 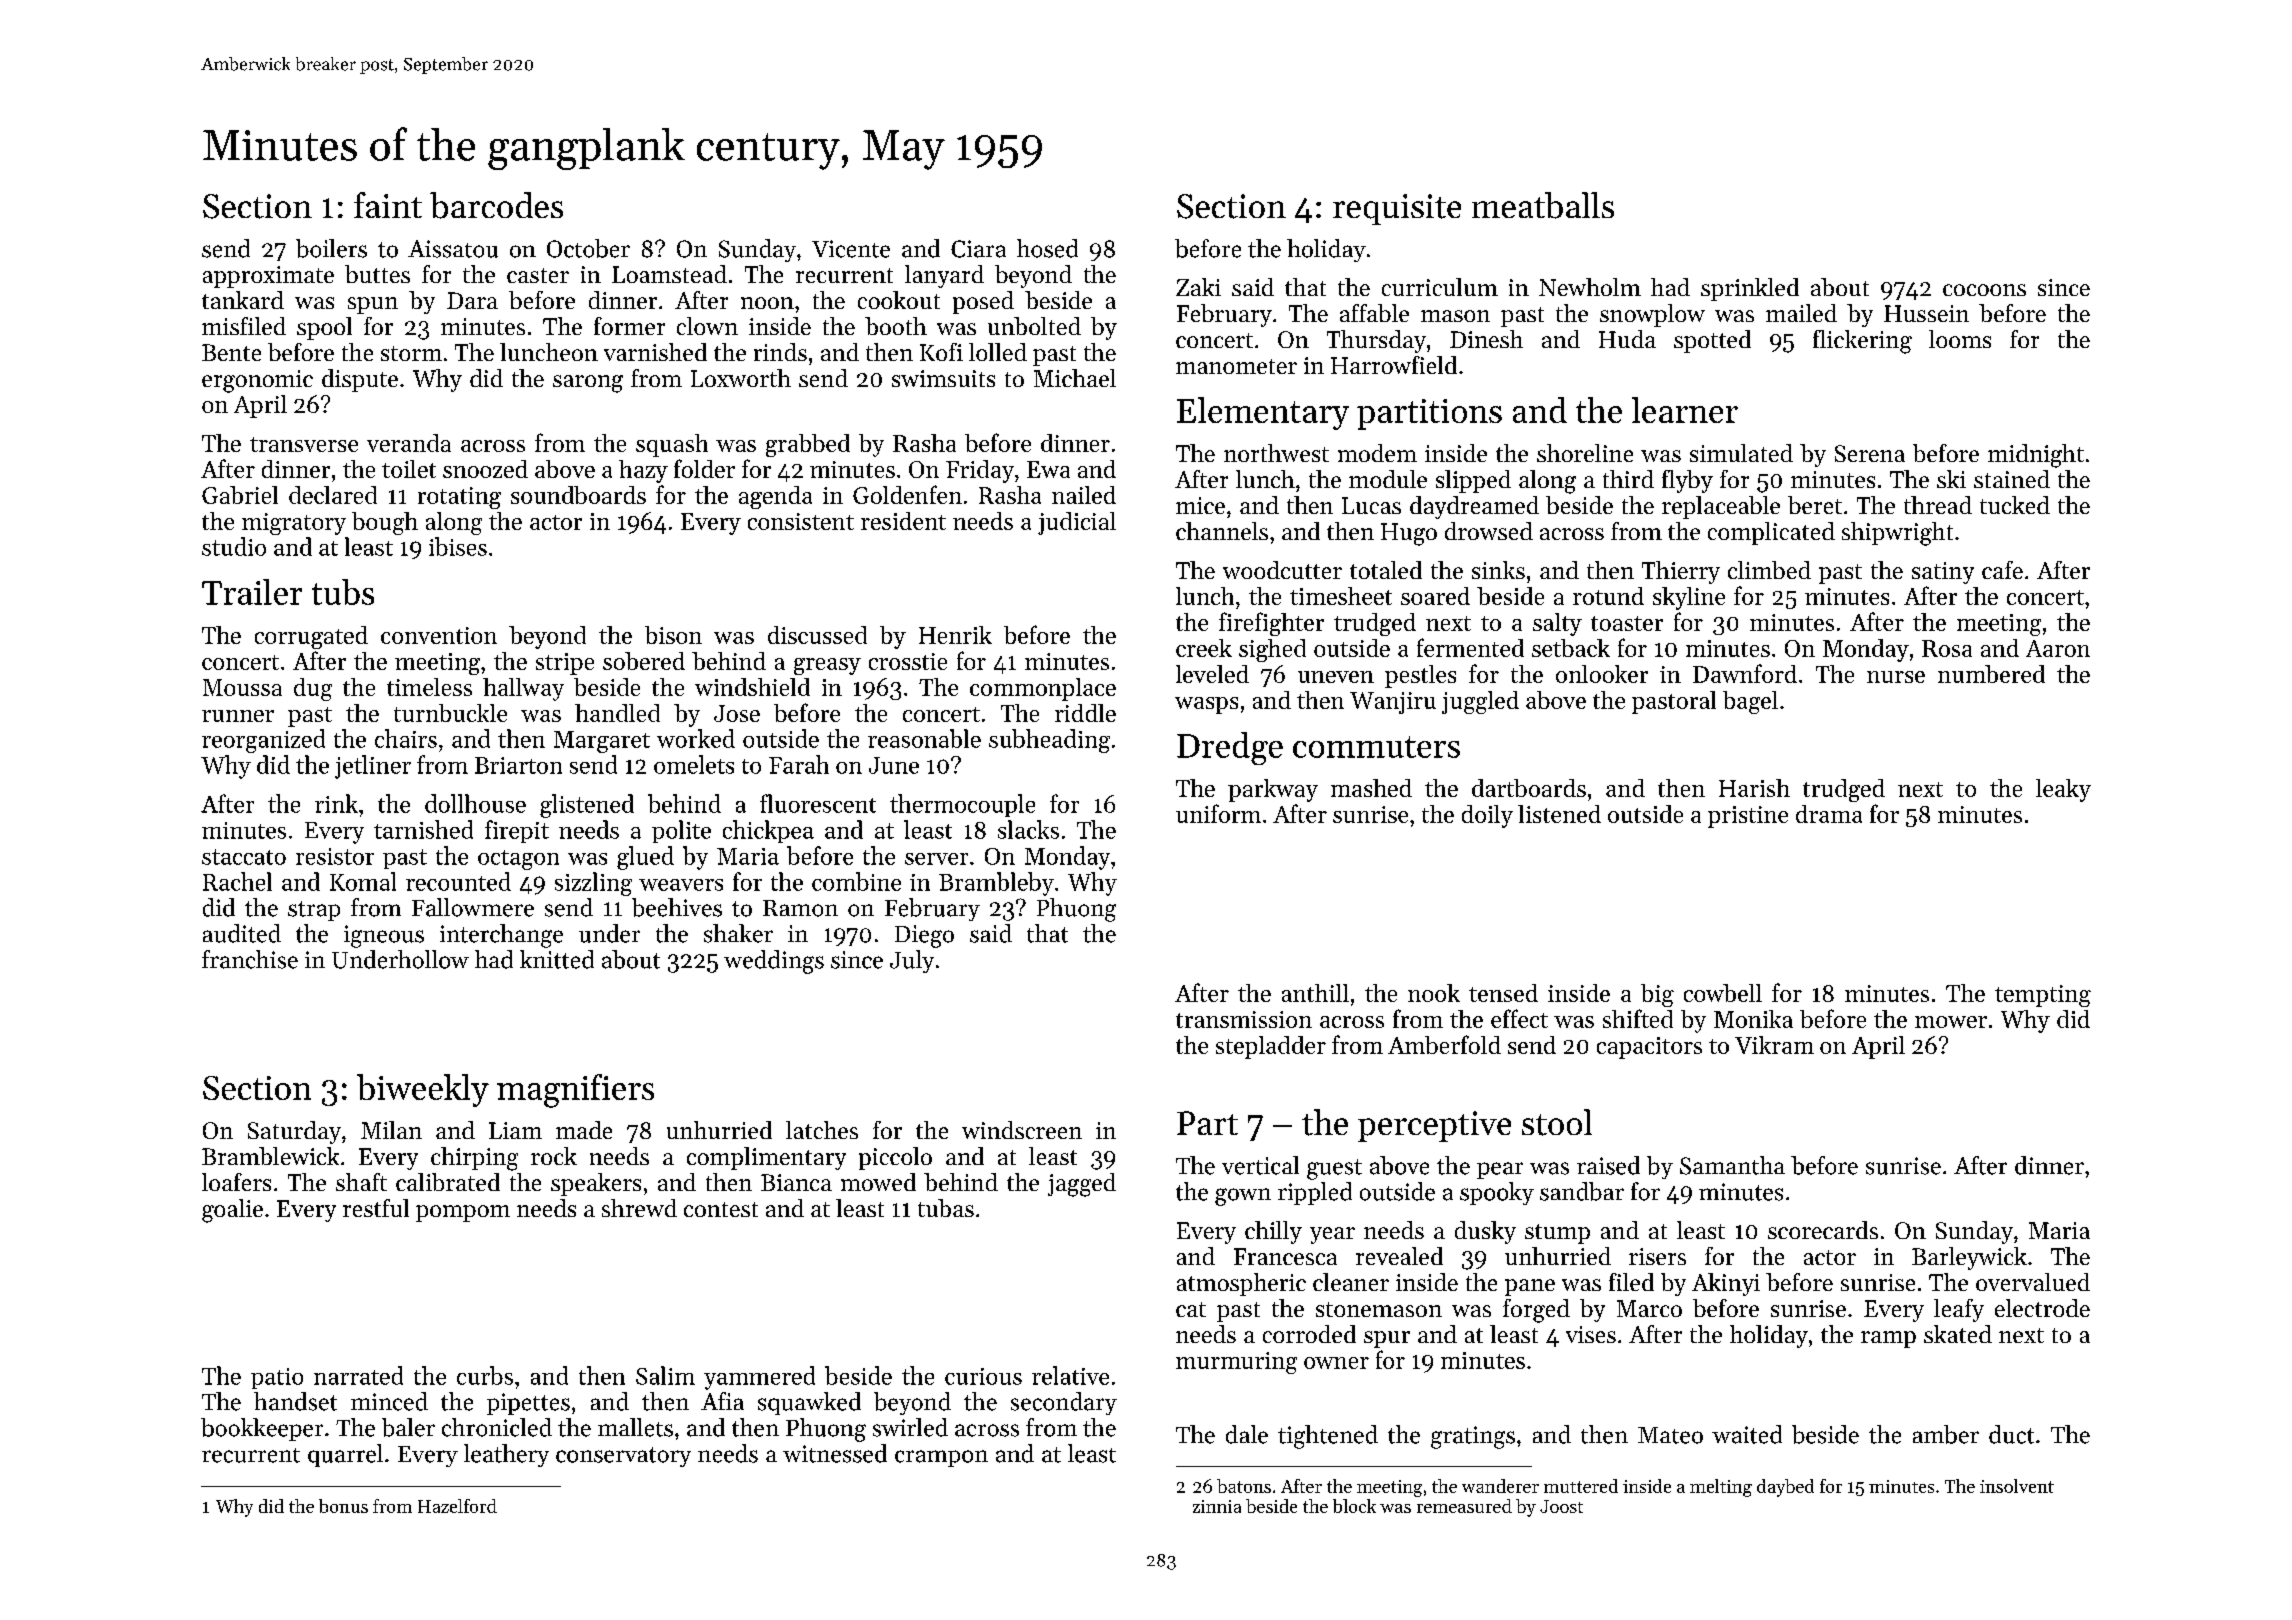 What do you see at coordinates (1315, 993) in the screenshot?
I see `anthill` at bounding box center [1315, 993].
